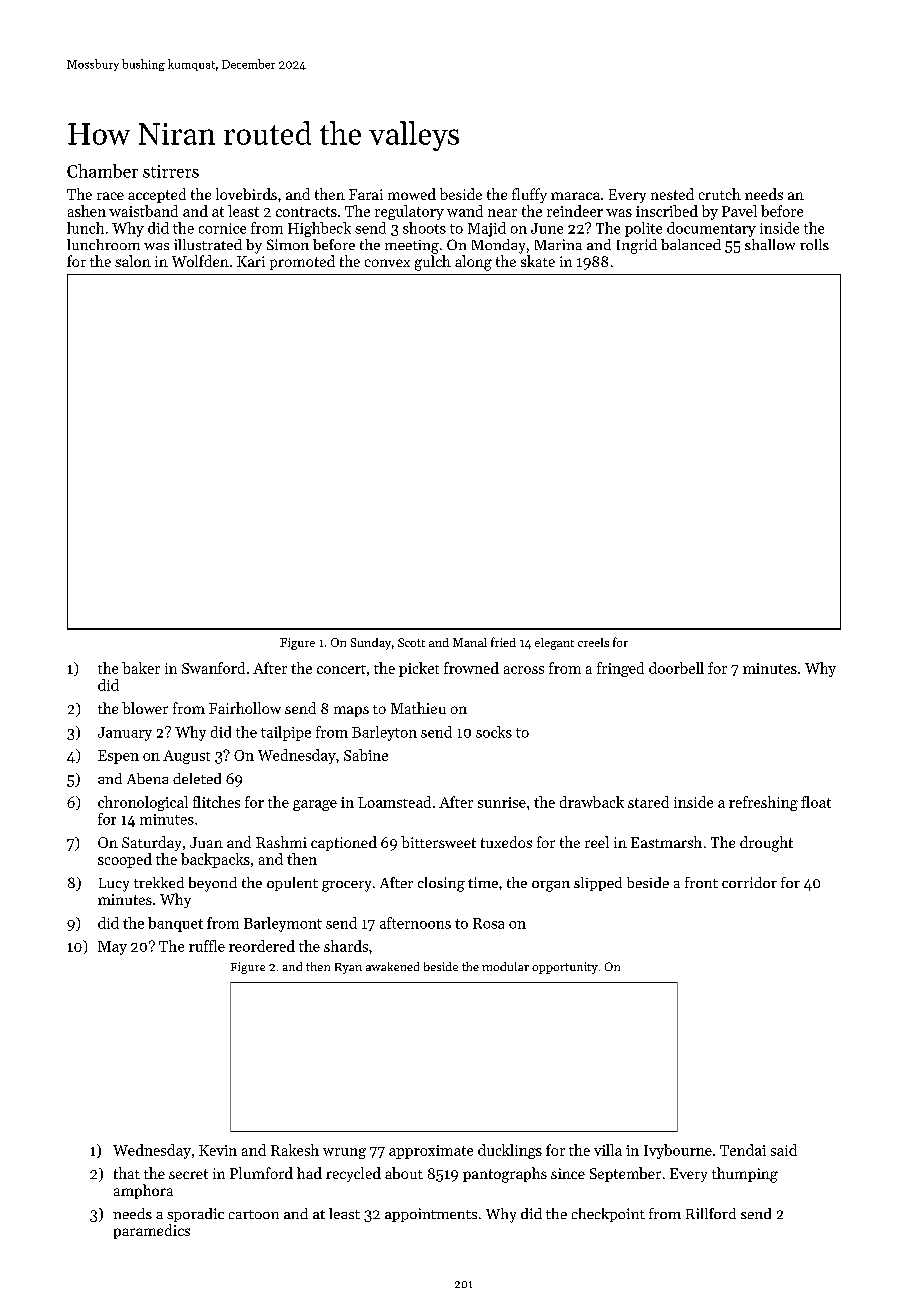 Image resolution: width=908 pixels, height=1316 pixels. Describe the element at coordinates (195, 1215) in the document. I see `sporadic` at that location.
